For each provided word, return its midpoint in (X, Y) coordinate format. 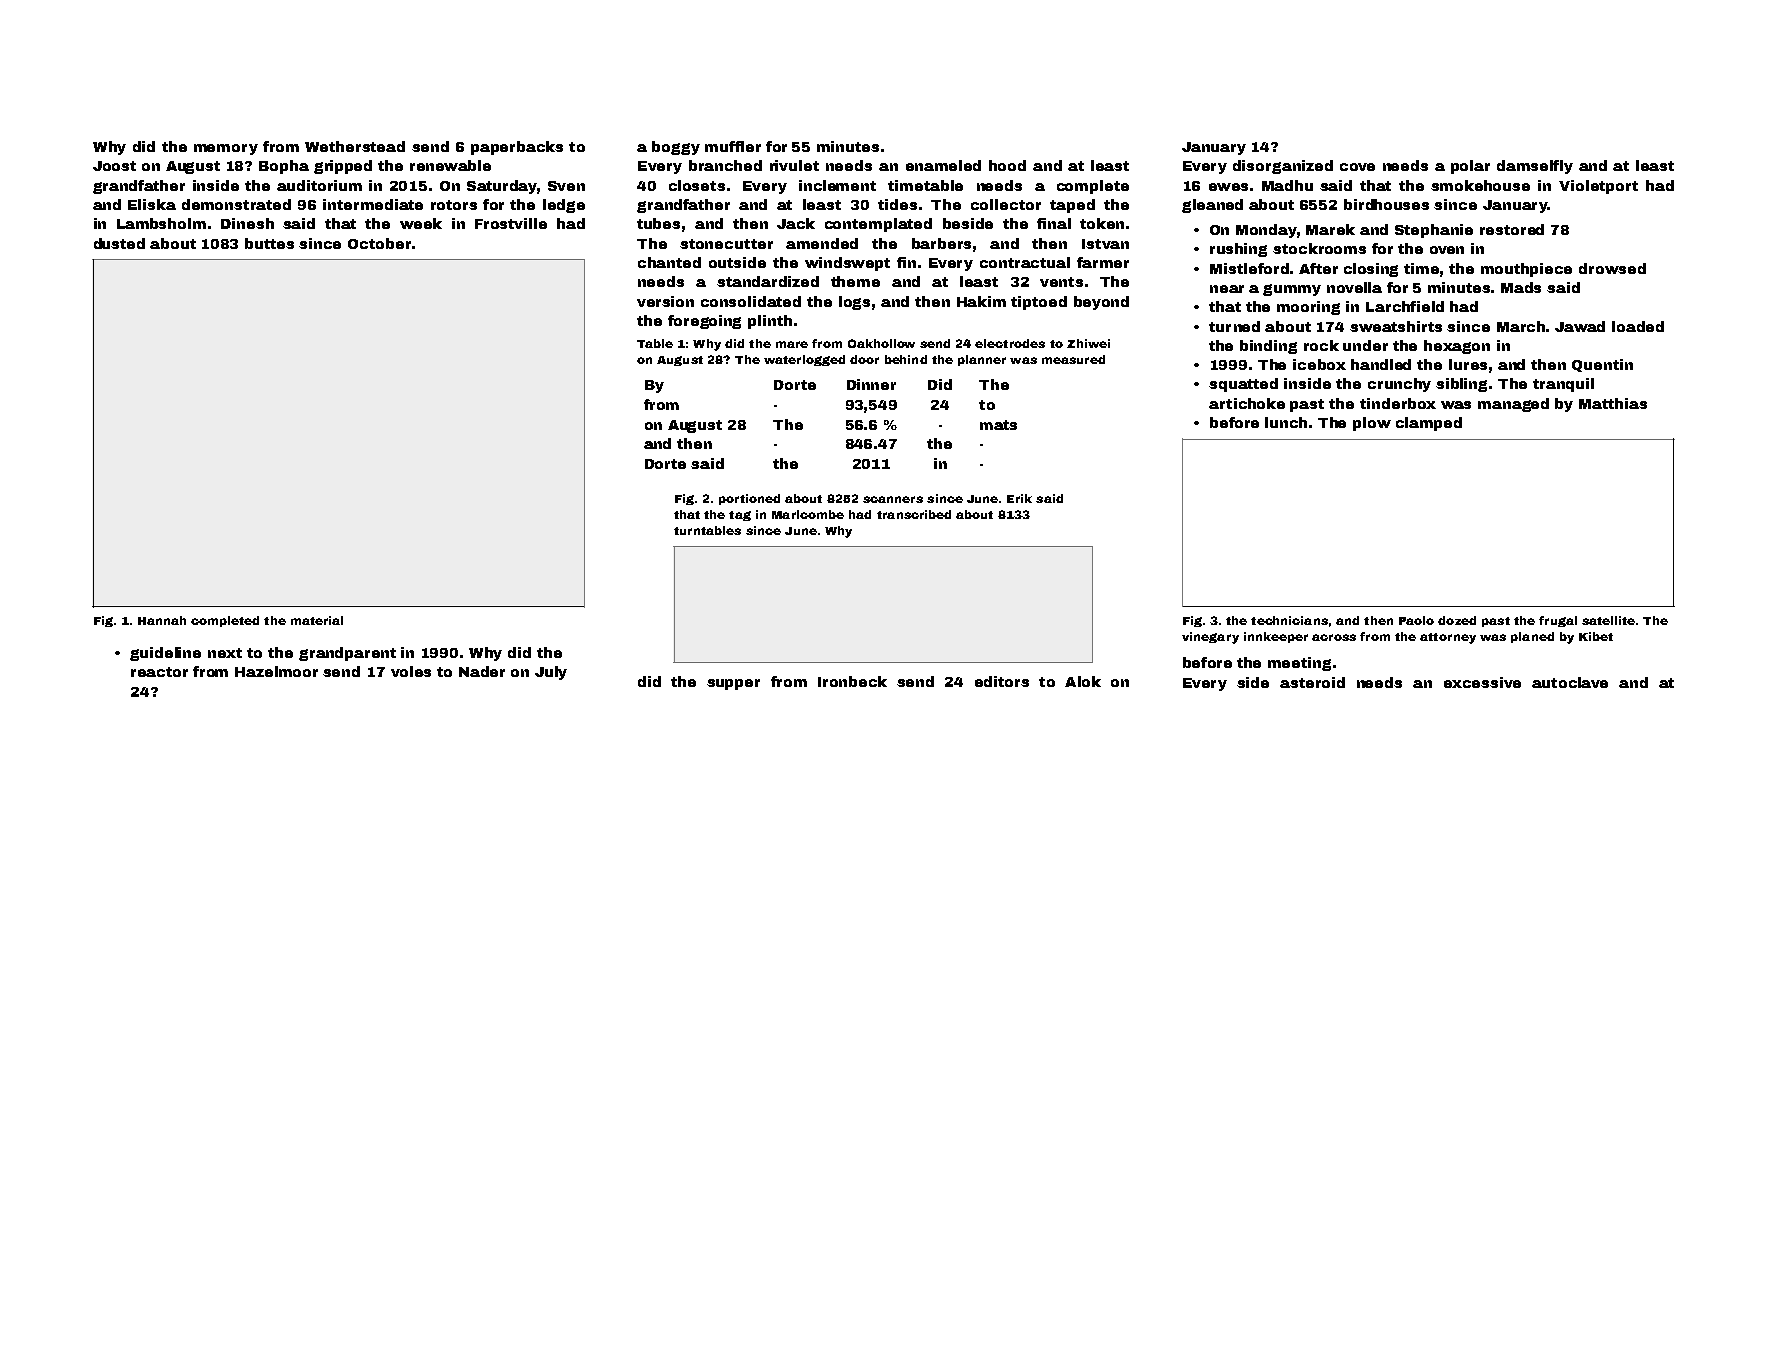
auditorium (319, 185)
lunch (1286, 422)
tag (740, 516)
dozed (1457, 620)
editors (1002, 681)
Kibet (1596, 636)
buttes (269, 243)
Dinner (871, 384)
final (1054, 223)
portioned (749, 499)
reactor (159, 672)
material (317, 620)
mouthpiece (1526, 270)
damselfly (1535, 167)
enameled (943, 165)
